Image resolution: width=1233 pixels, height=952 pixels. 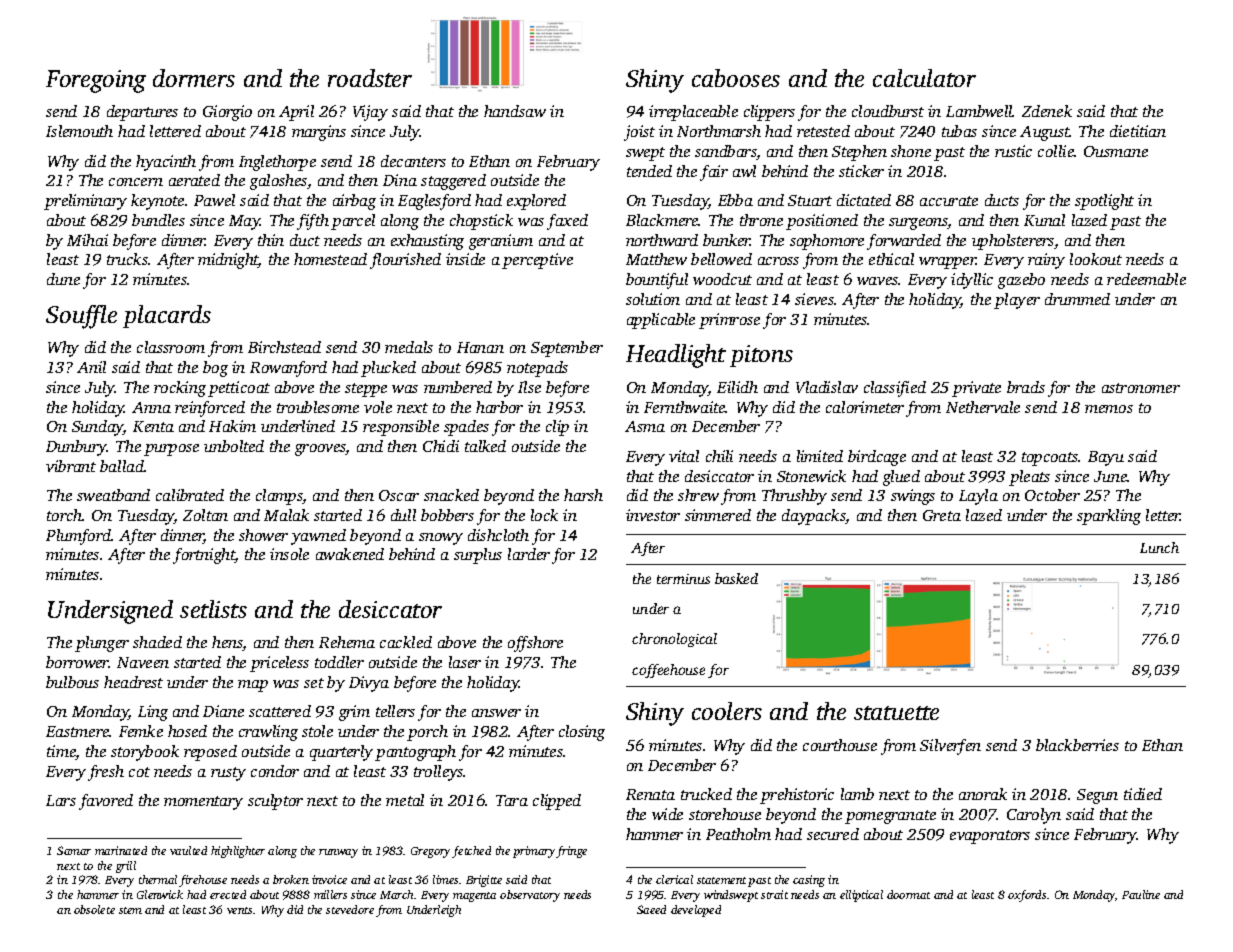 What do you see at coordinates (370, 78) in the document?
I see `roadster` at bounding box center [370, 78].
